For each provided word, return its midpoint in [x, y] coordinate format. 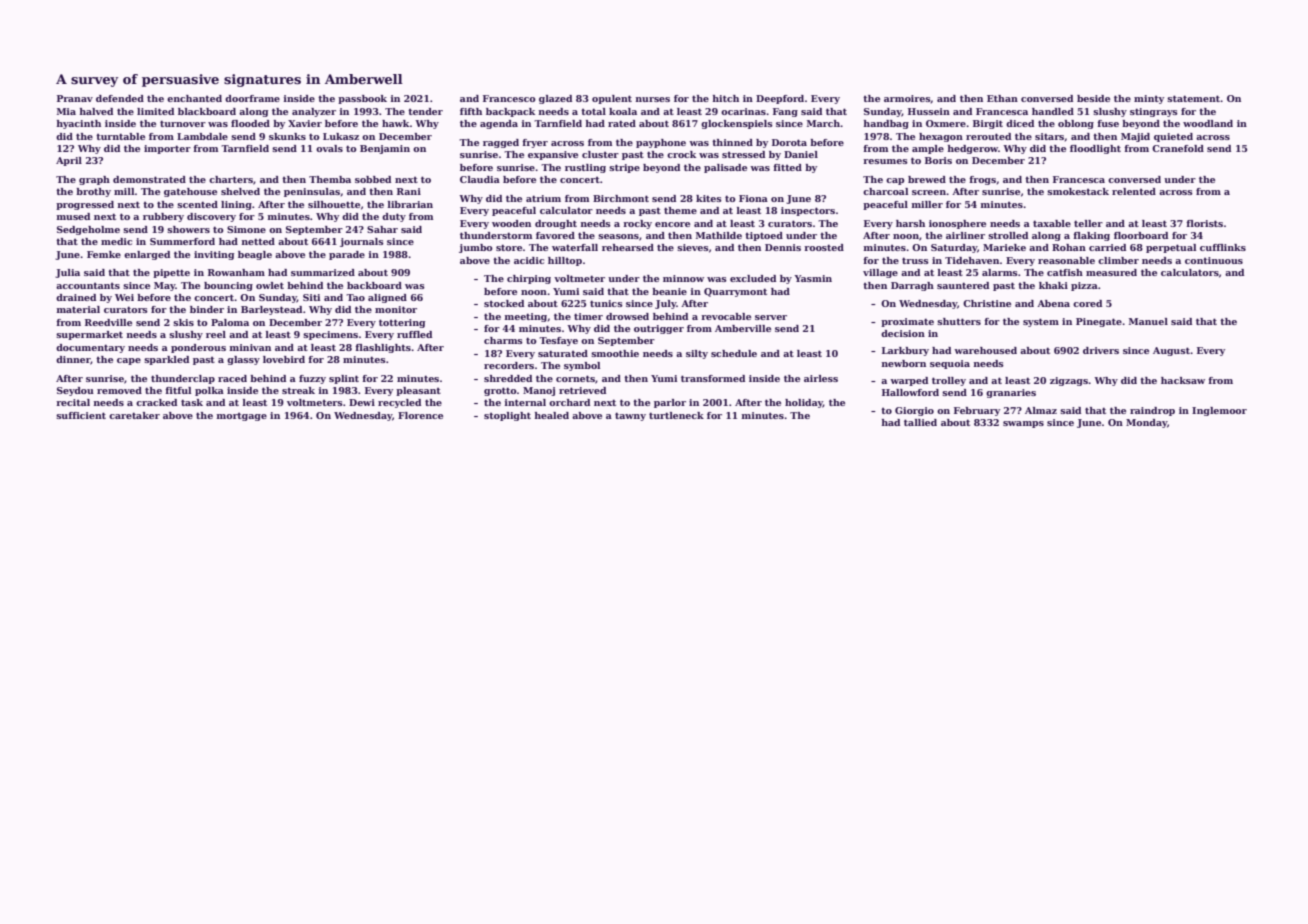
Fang [785, 112]
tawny [630, 416]
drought [556, 224]
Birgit [988, 124]
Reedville [108, 322]
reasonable [1066, 260]
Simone [246, 229]
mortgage [242, 417]
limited [155, 111]
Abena [1053, 303]
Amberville [743, 328]
